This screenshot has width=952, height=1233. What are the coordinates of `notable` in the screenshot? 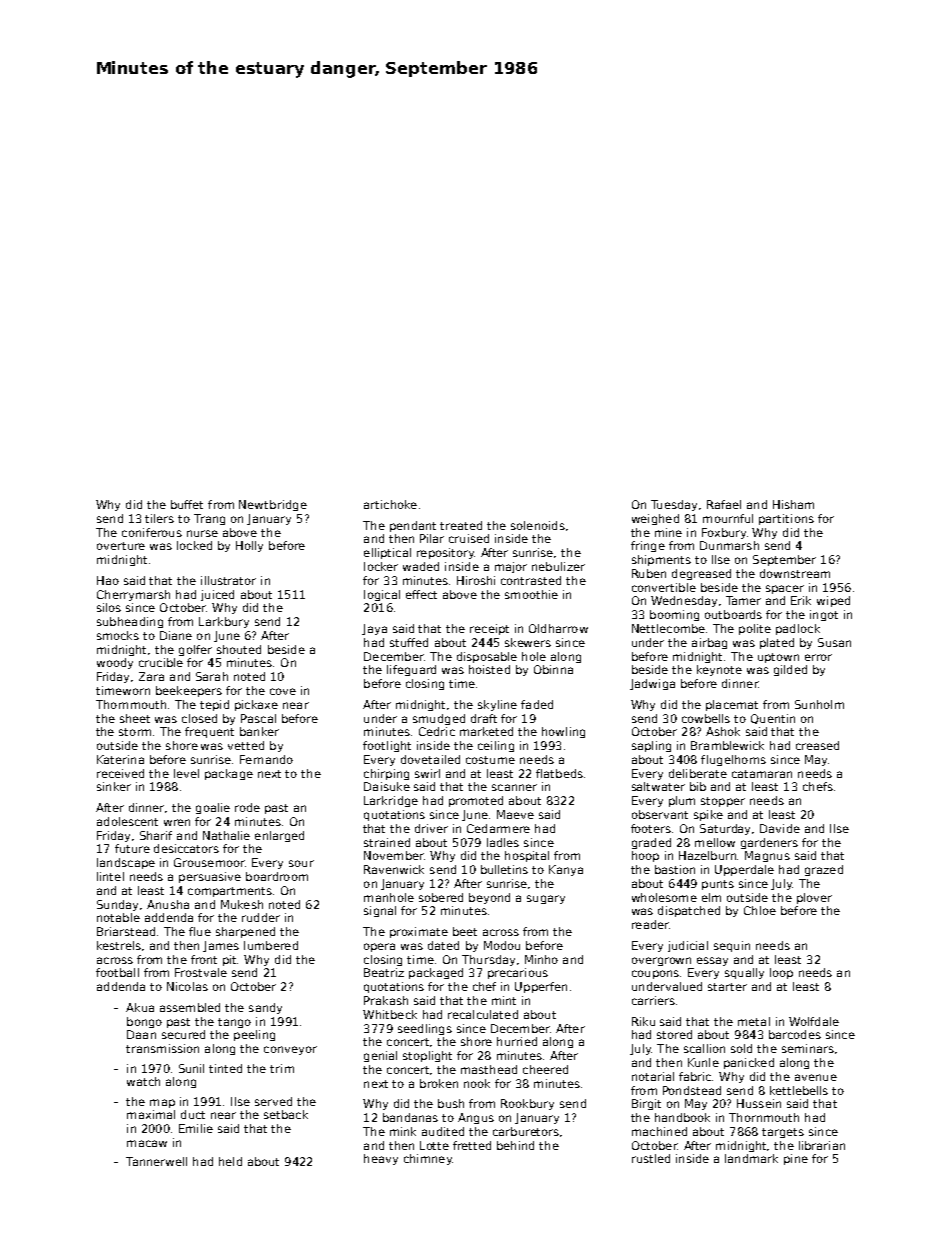 It's located at (118, 917).
